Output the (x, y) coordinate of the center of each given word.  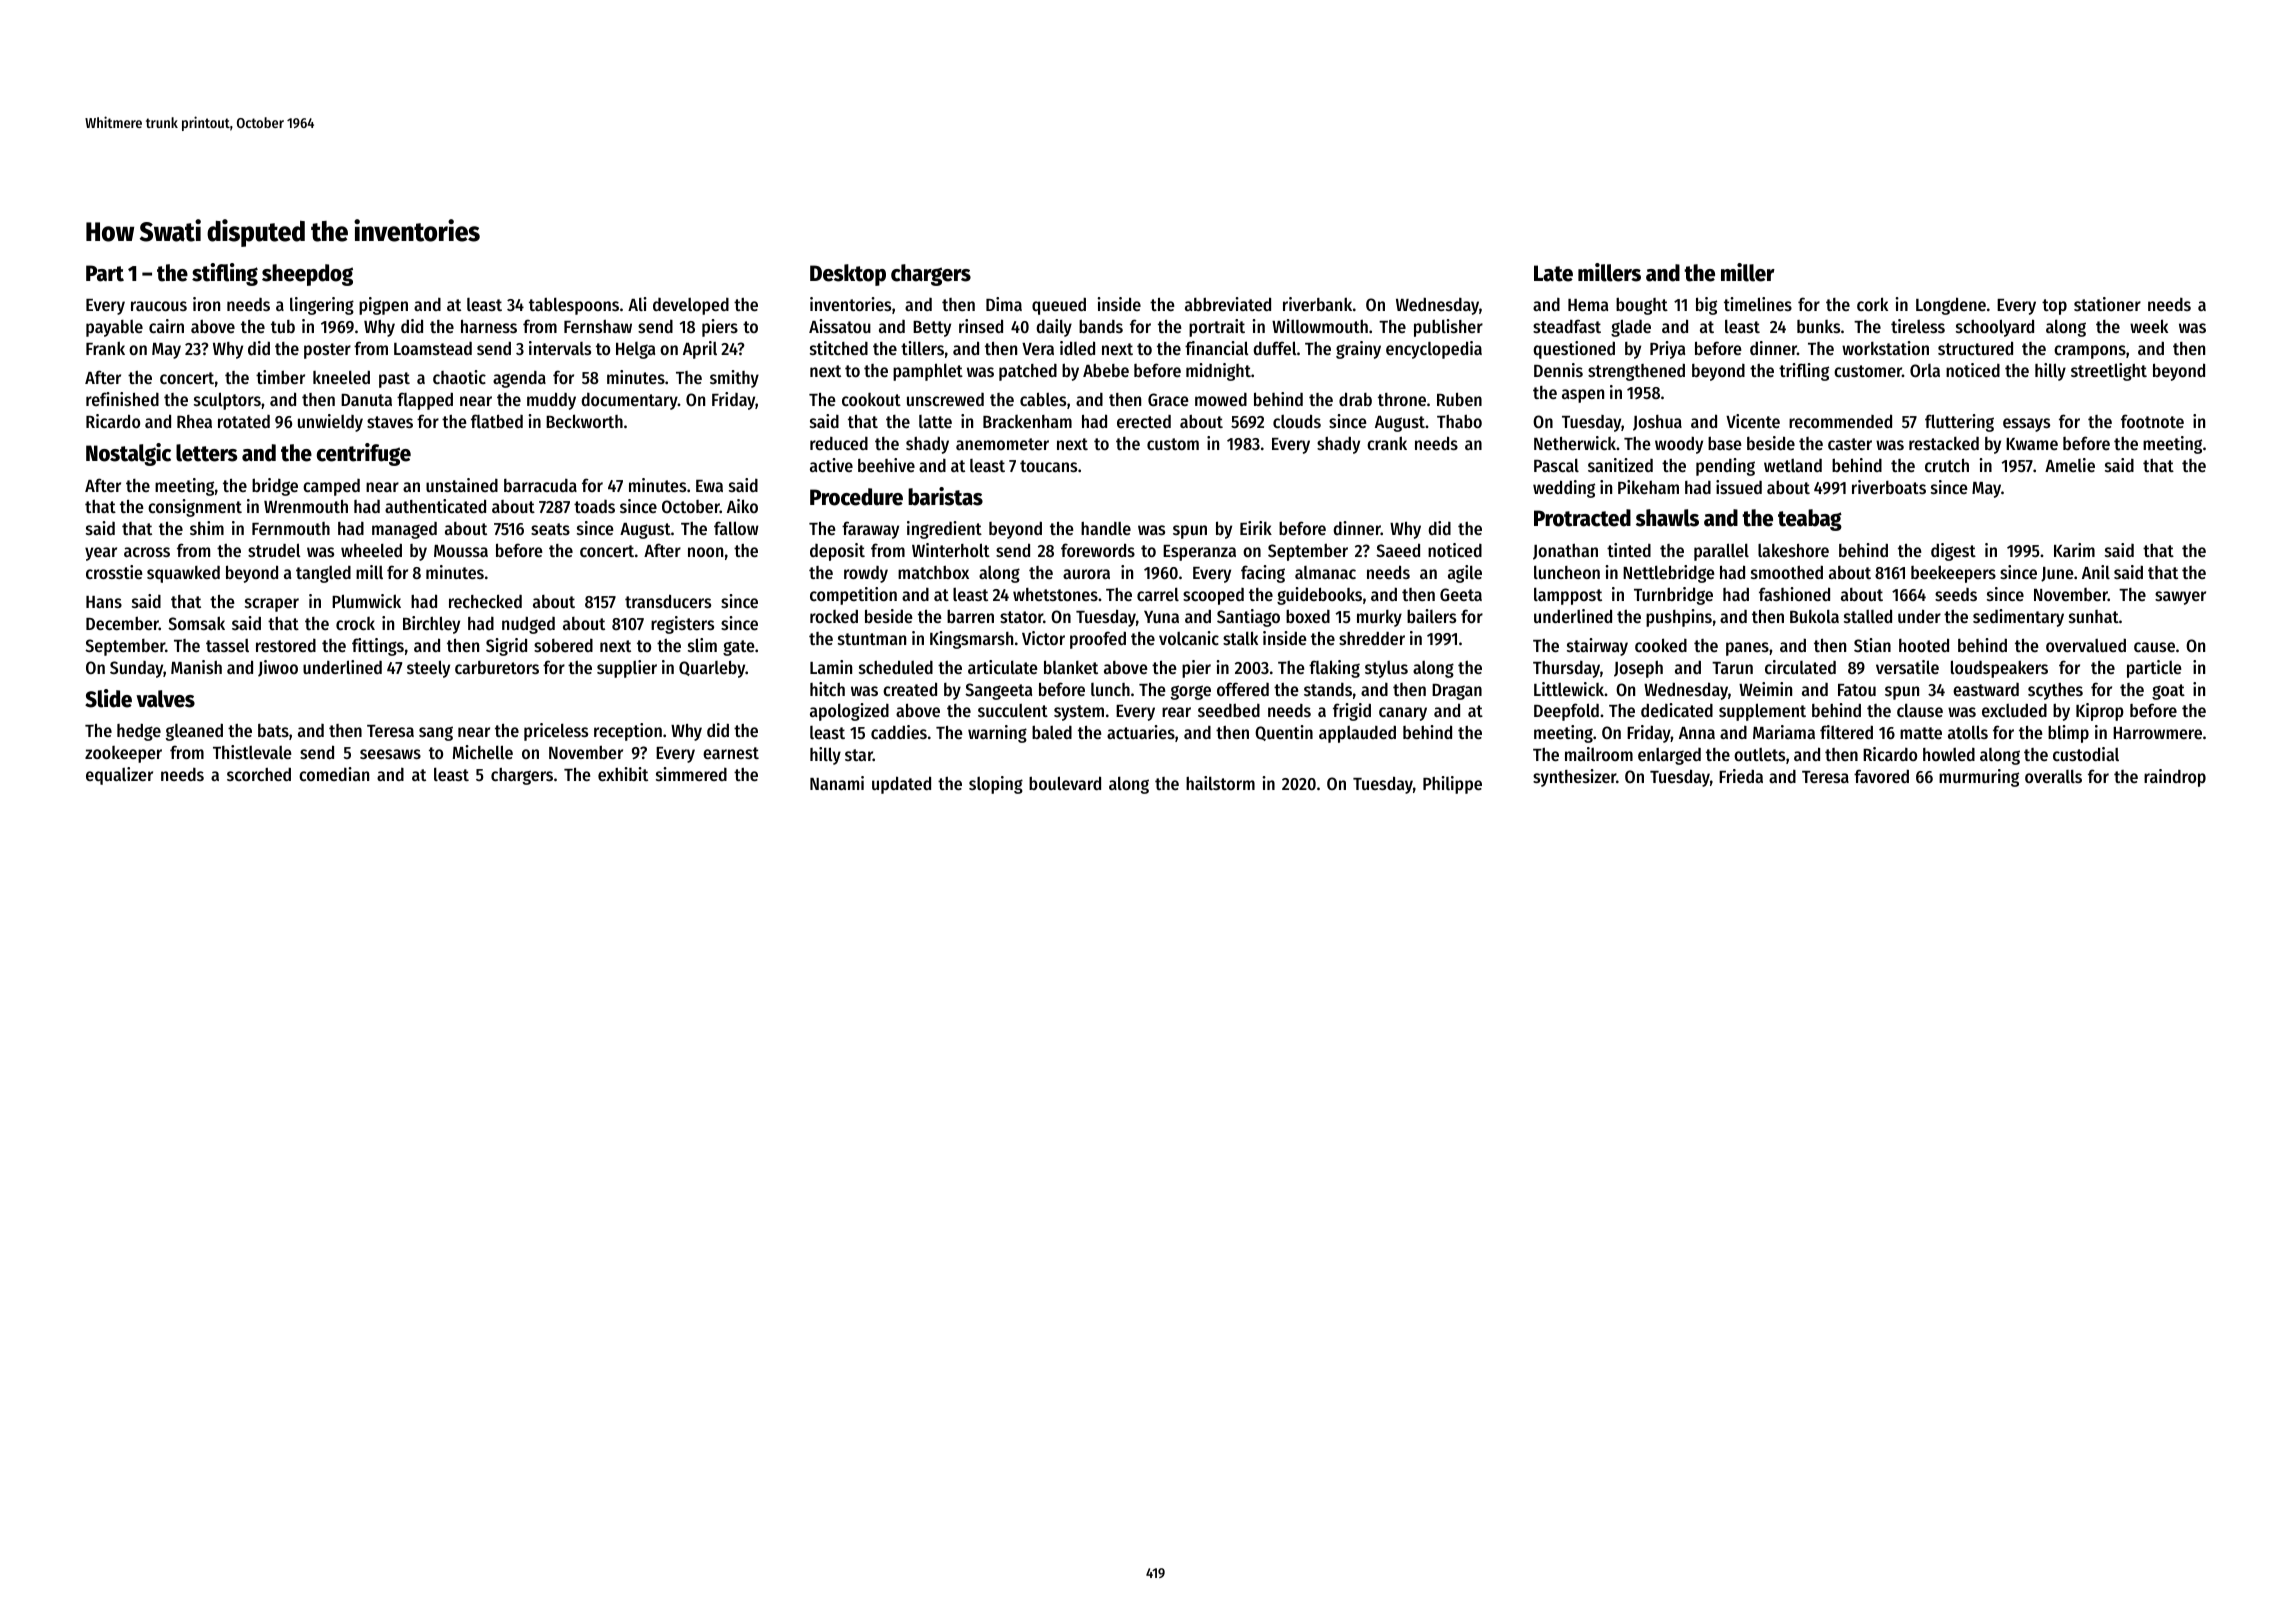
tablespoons (574, 306)
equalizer (119, 776)
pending (1725, 467)
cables (1043, 399)
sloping (996, 785)
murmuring (1979, 778)
